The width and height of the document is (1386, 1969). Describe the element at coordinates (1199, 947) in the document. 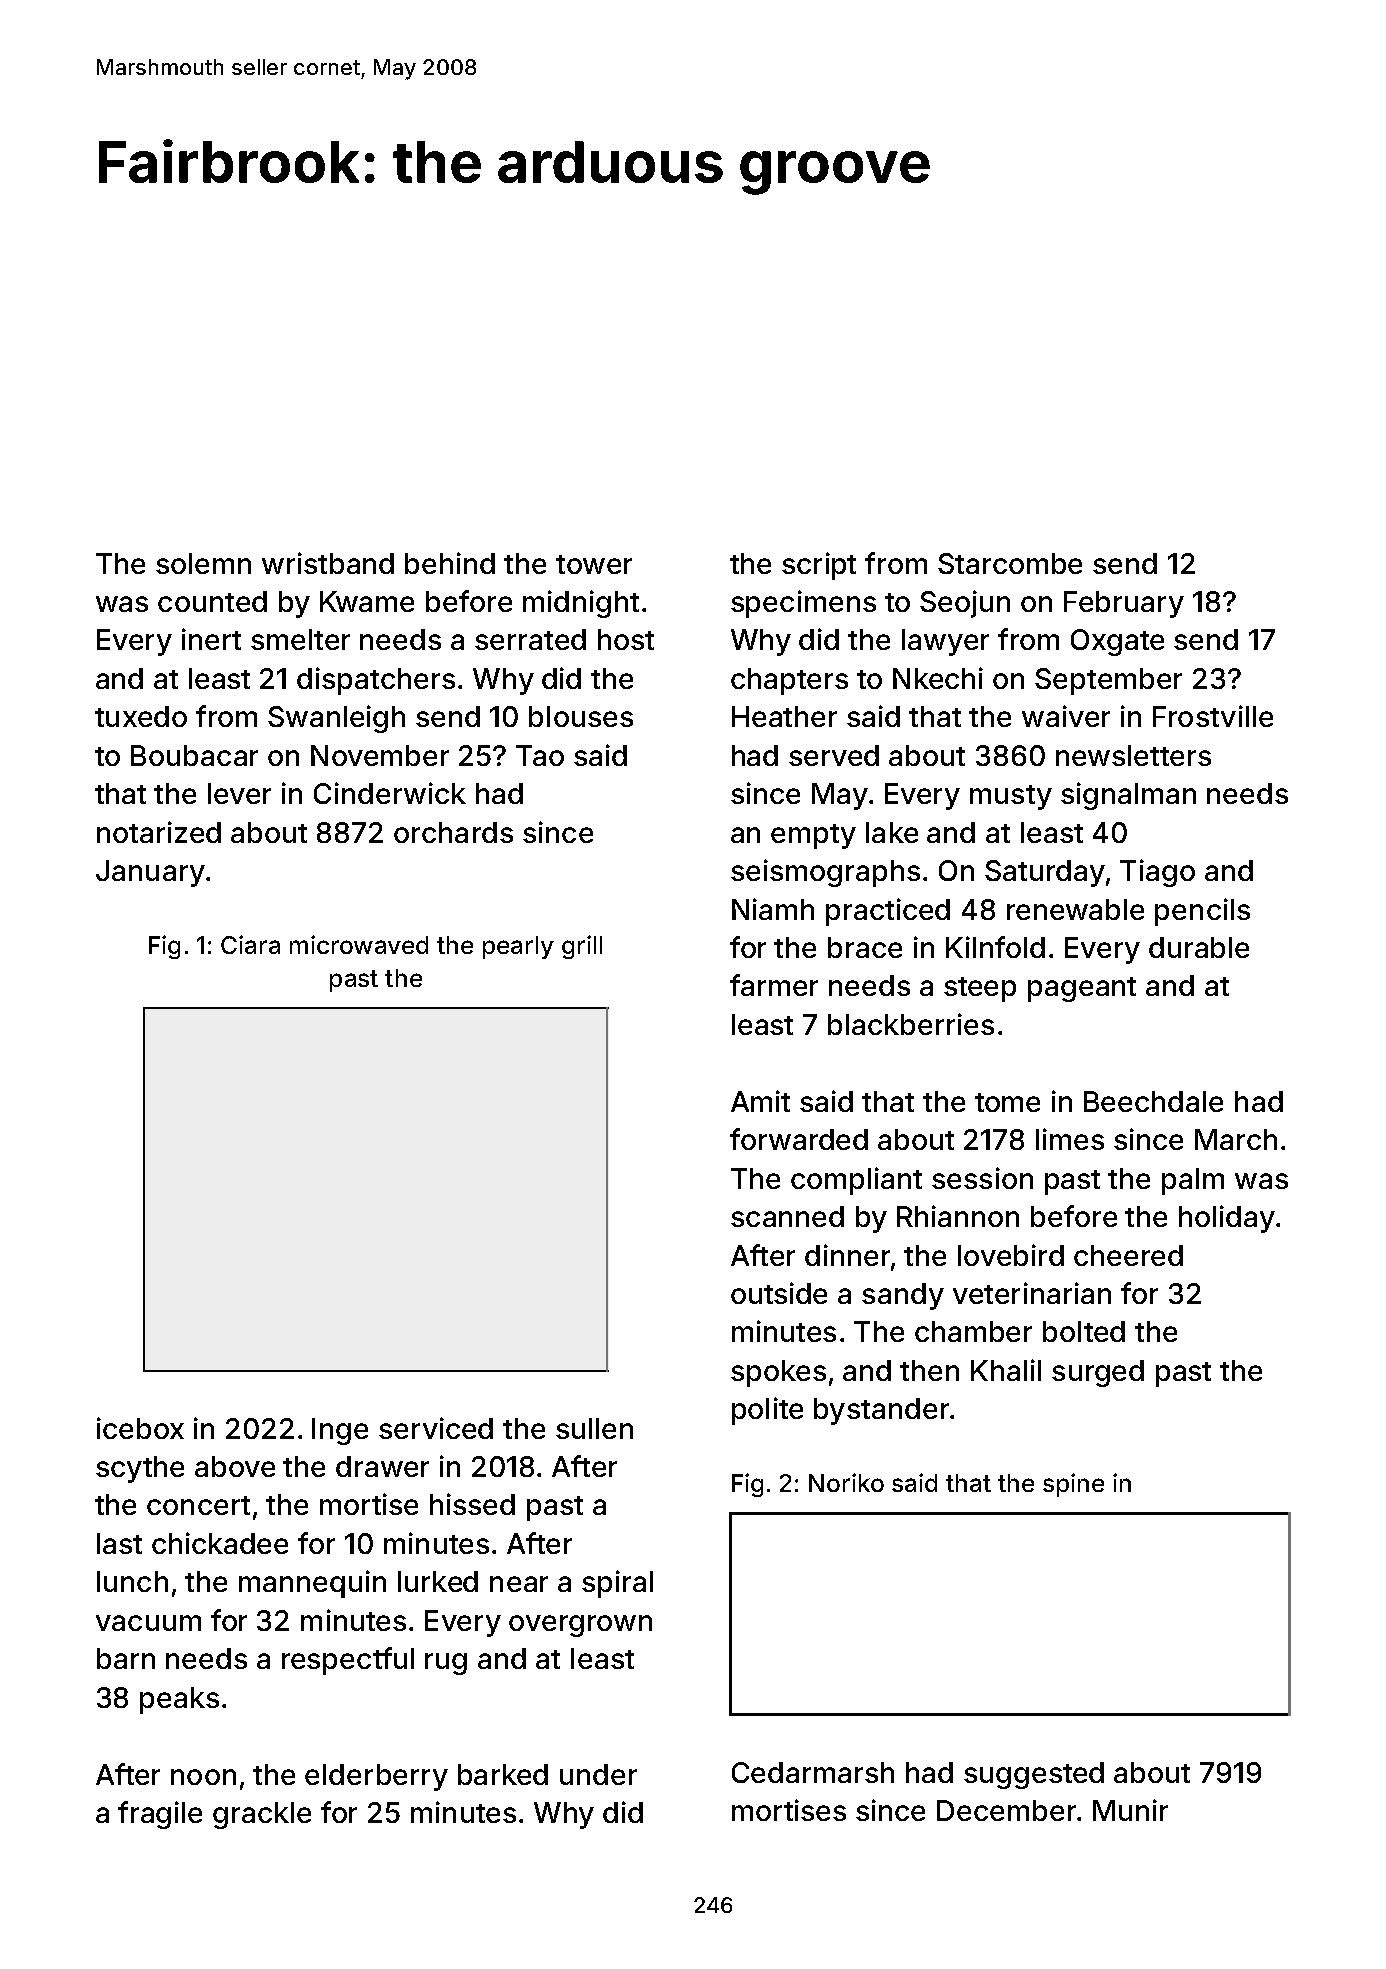

I see `durable` at that location.
